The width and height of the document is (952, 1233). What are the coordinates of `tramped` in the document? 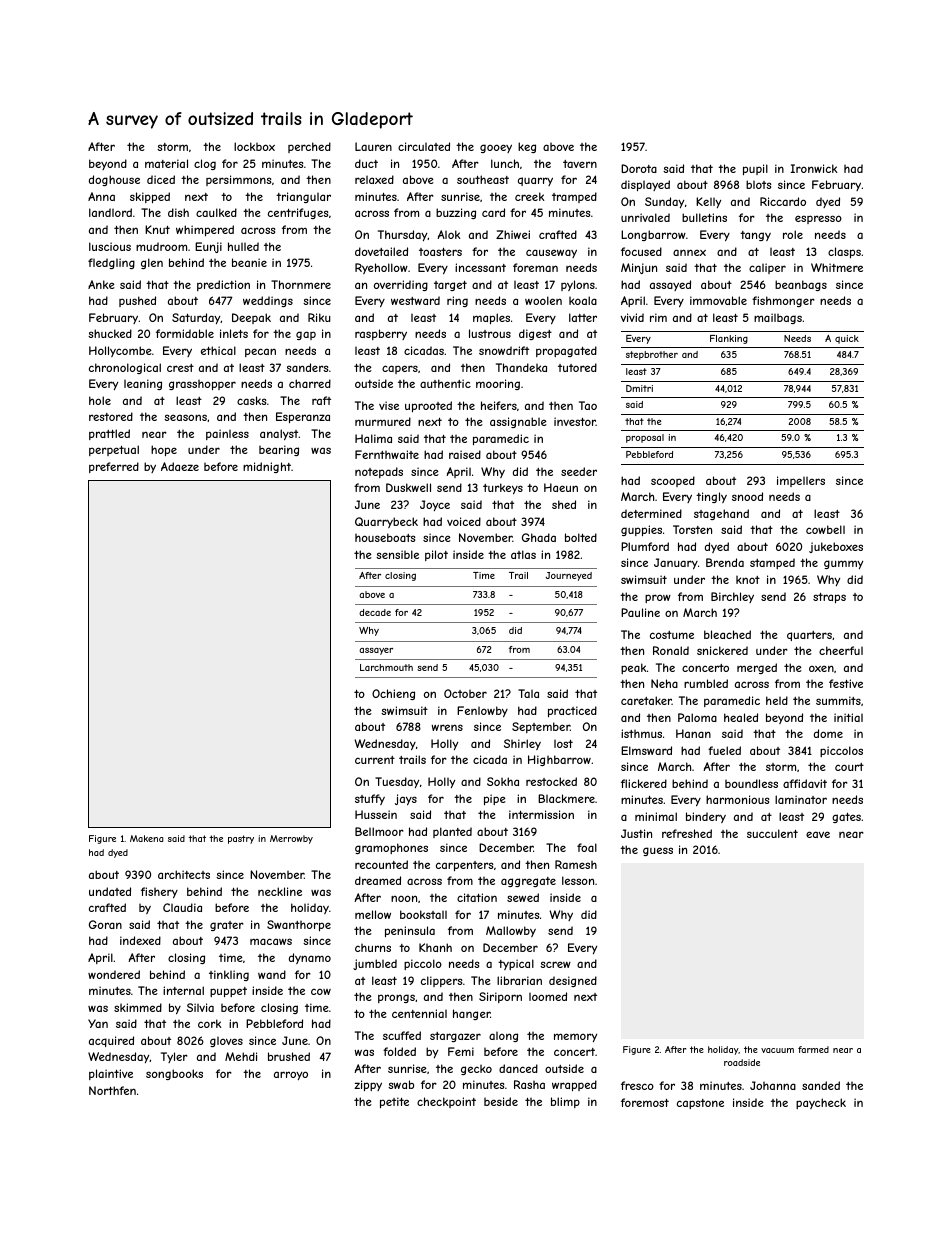 It's located at (574, 197).
